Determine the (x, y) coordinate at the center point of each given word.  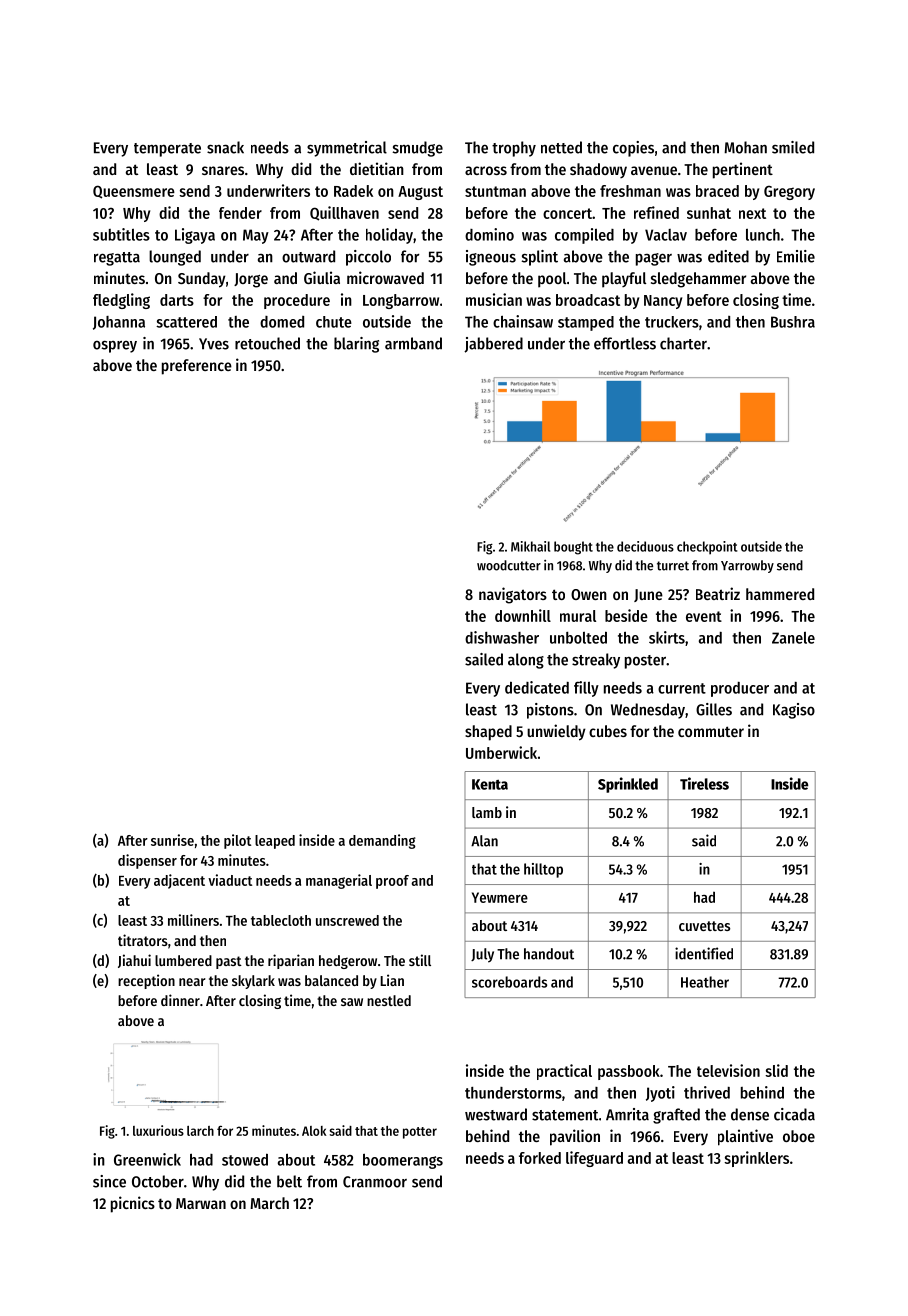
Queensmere (134, 192)
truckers (672, 322)
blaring (356, 345)
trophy (514, 149)
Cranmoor (375, 1182)
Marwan (201, 1203)
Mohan (745, 147)
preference (197, 367)
